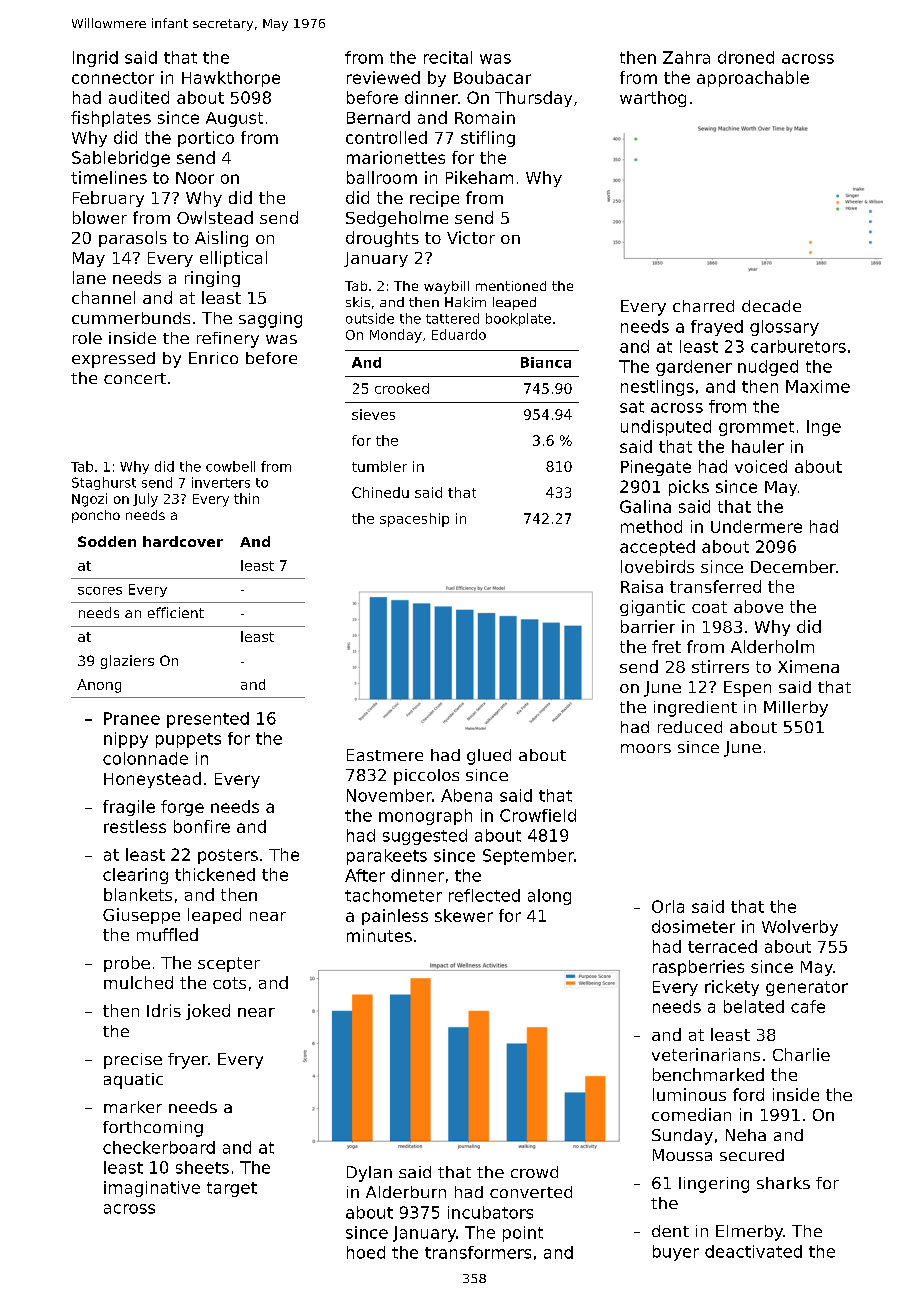 The width and height of the page is (924, 1308). Describe the element at coordinates (167, 934) in the page. I see `muffled` at that location.
